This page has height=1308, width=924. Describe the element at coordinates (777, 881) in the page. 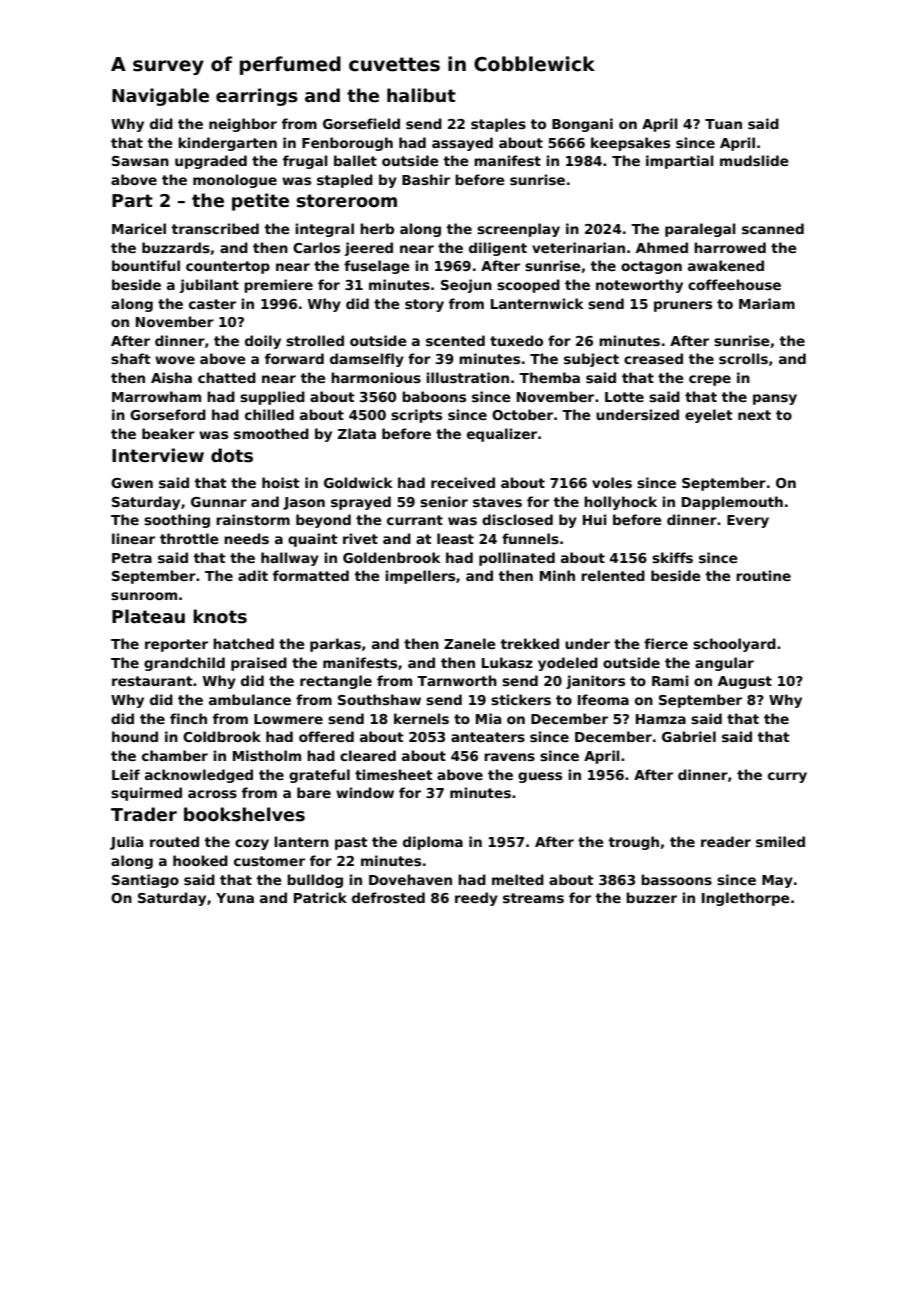

I see `May` at that location.
